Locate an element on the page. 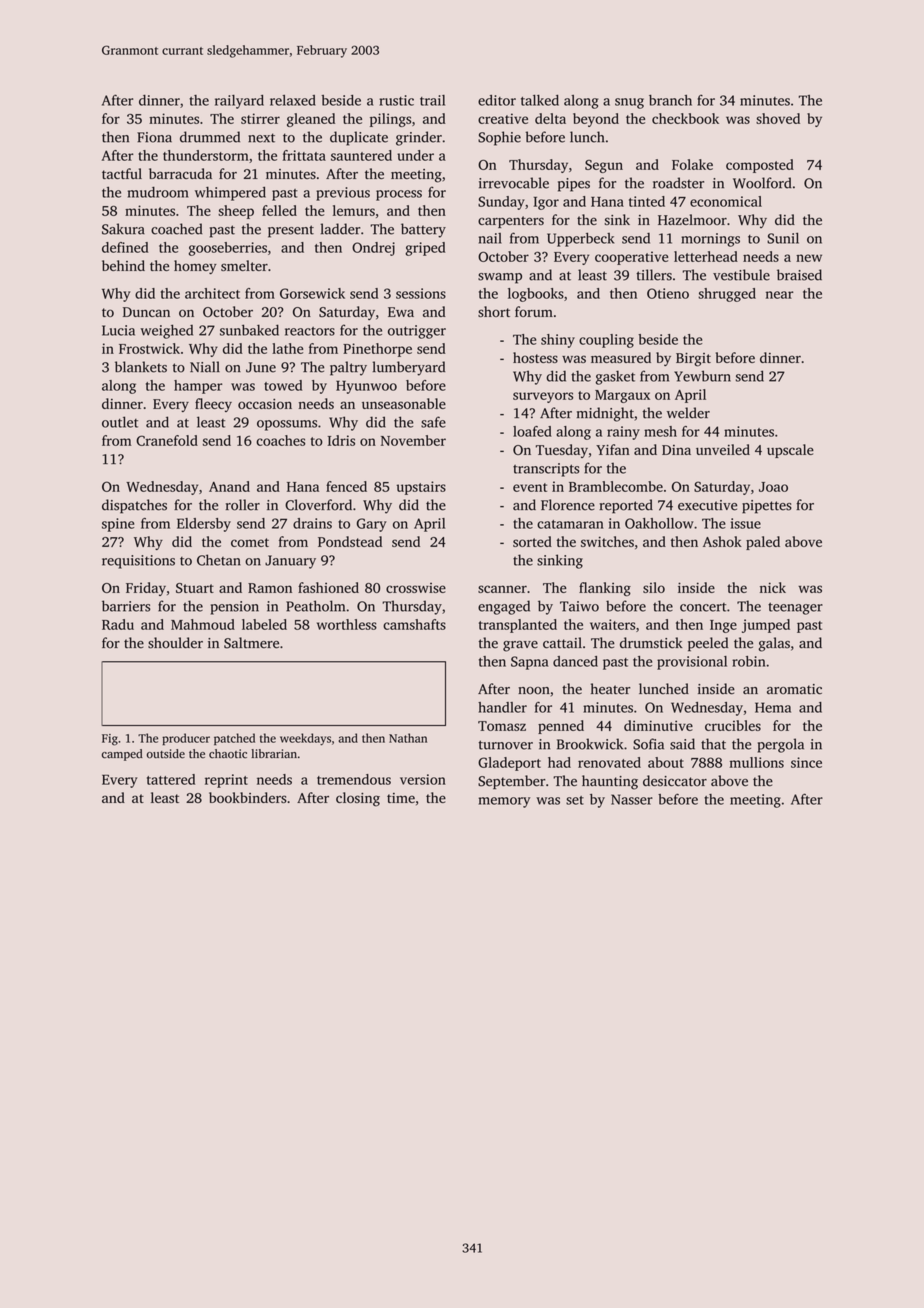 The image size is (924, 1308). Oakhollow is located at coordinates (659, 523).
